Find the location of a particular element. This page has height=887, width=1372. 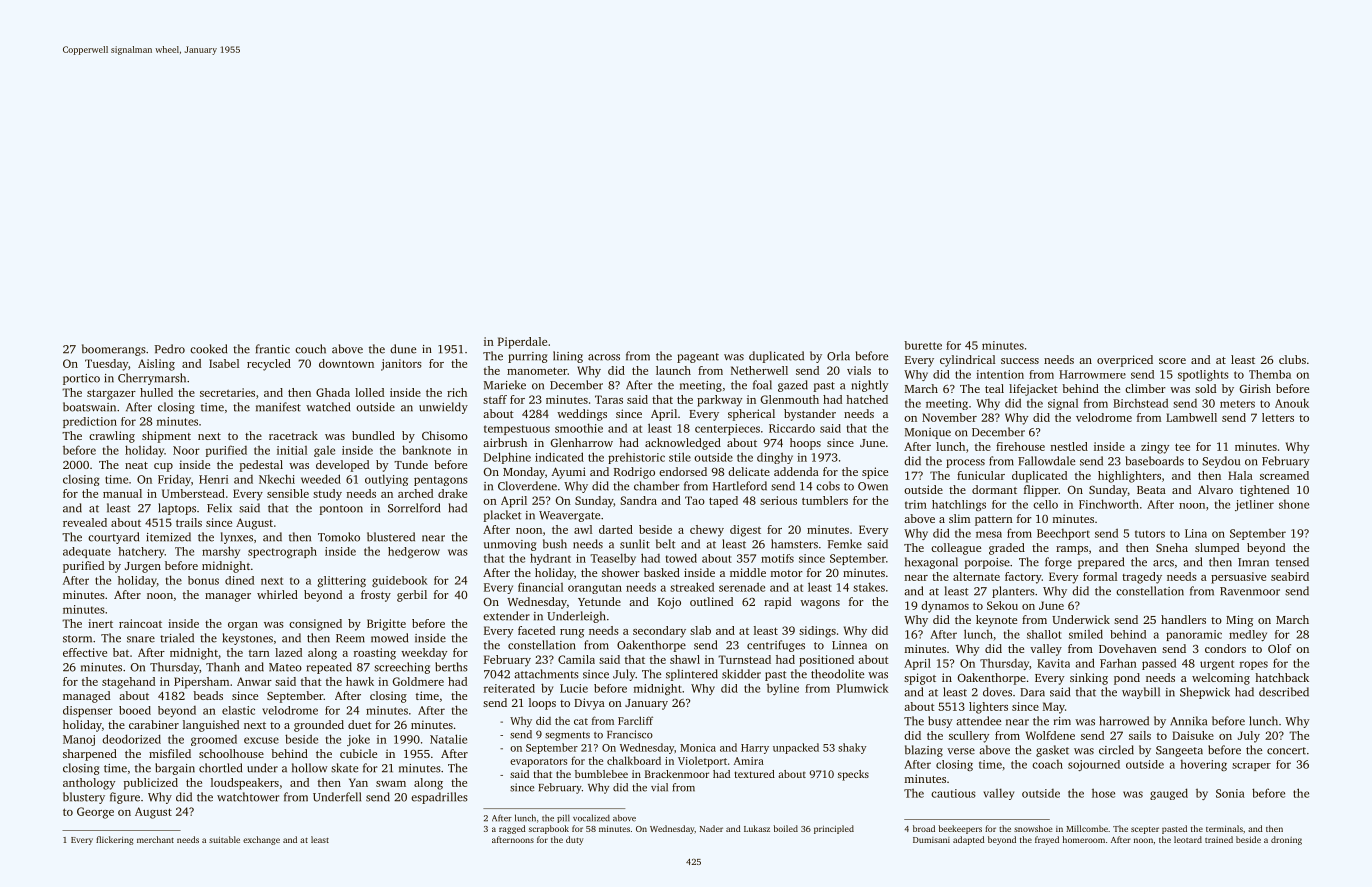

boomerangs is located at coordinates (114, 350).
